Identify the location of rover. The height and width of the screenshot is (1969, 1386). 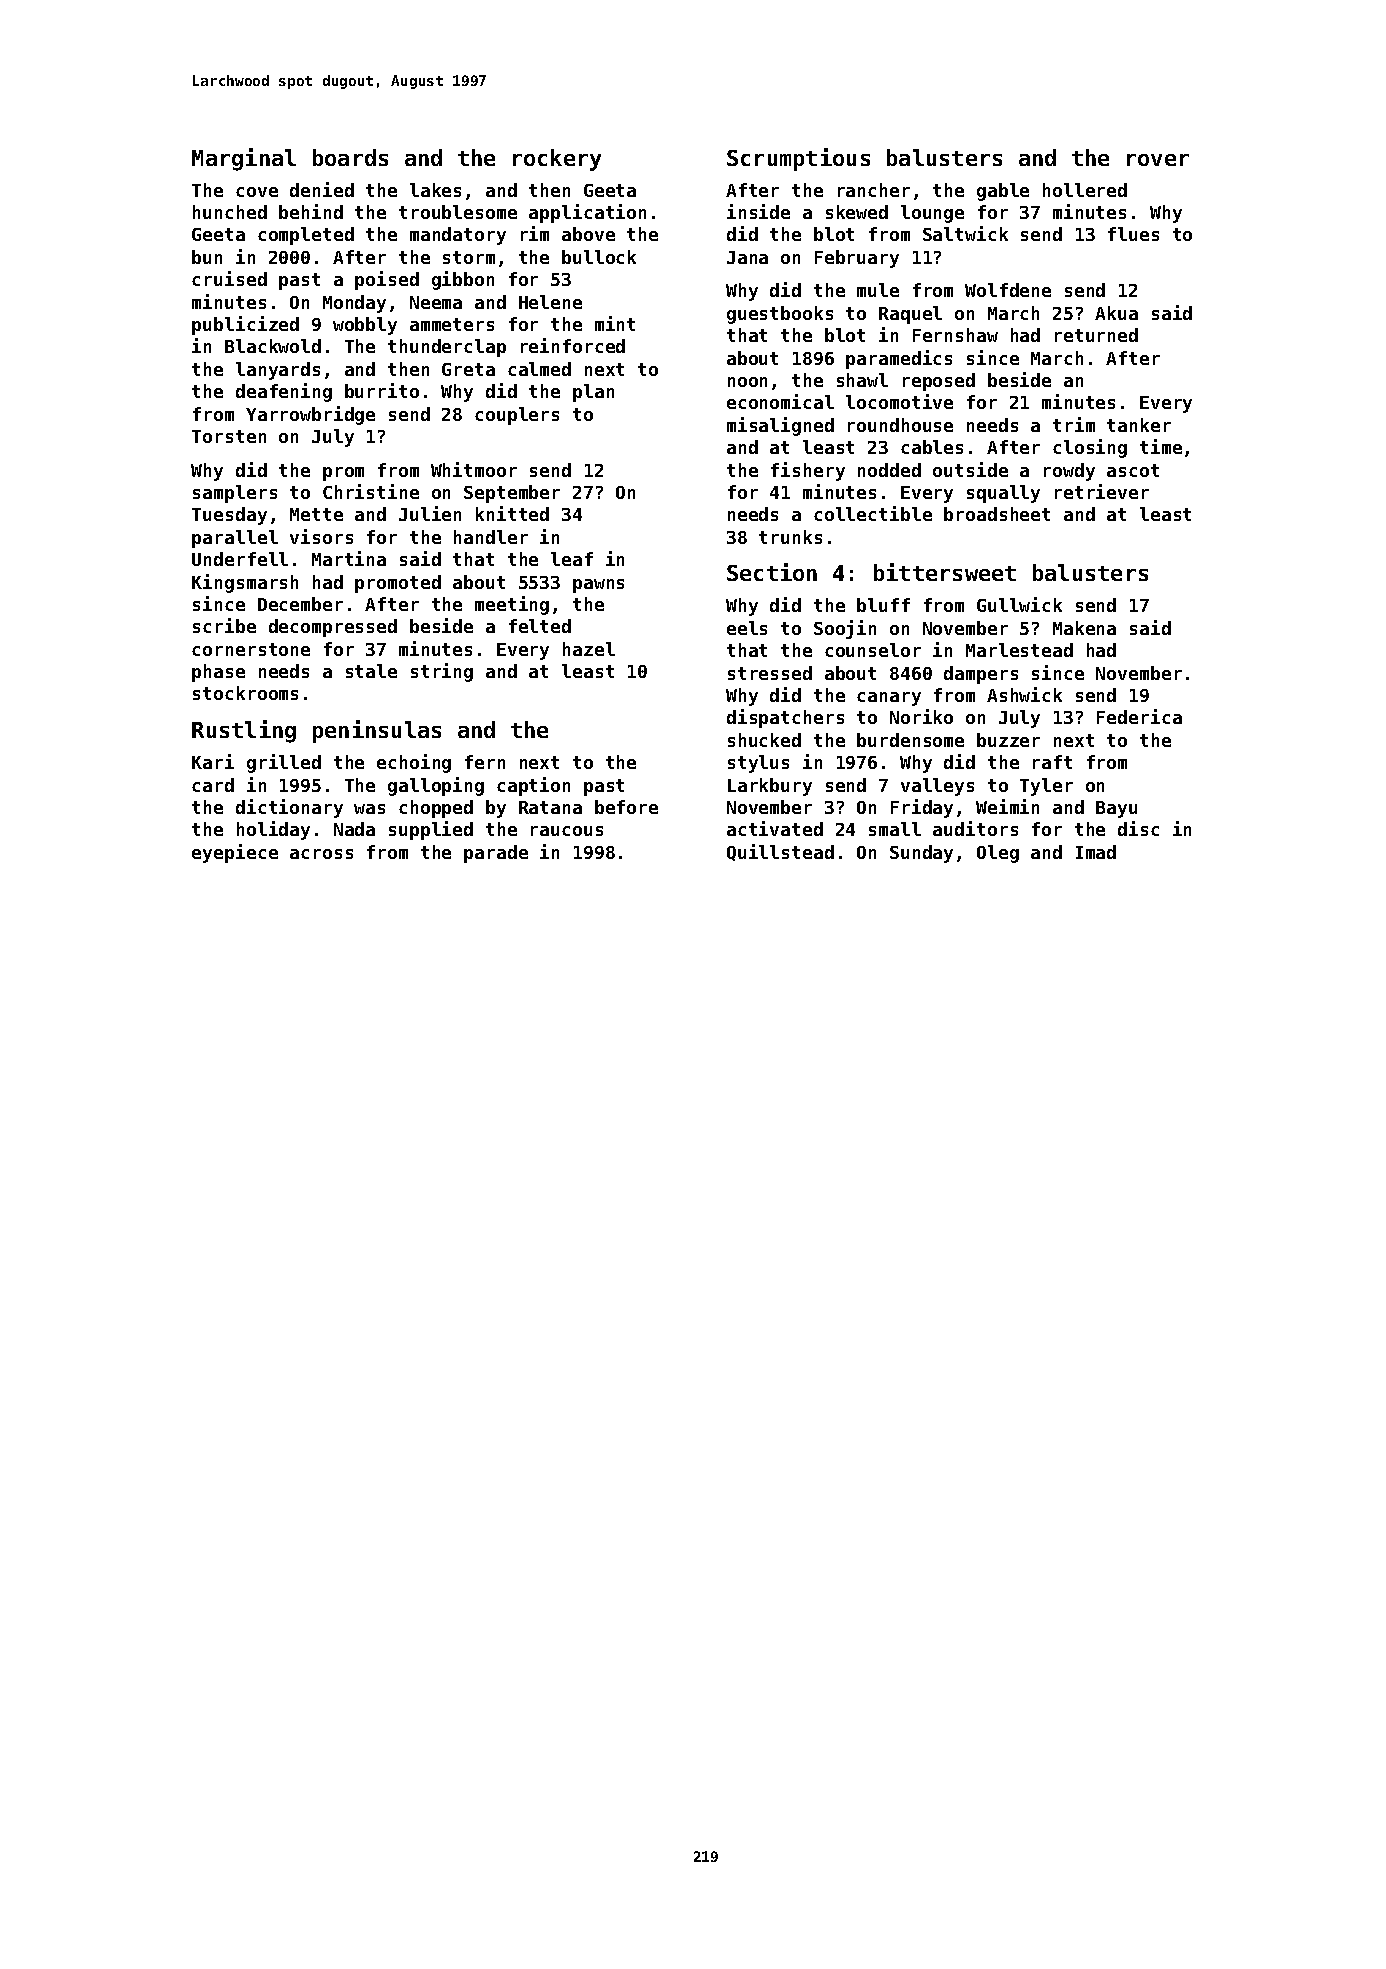
(1158, 160).
